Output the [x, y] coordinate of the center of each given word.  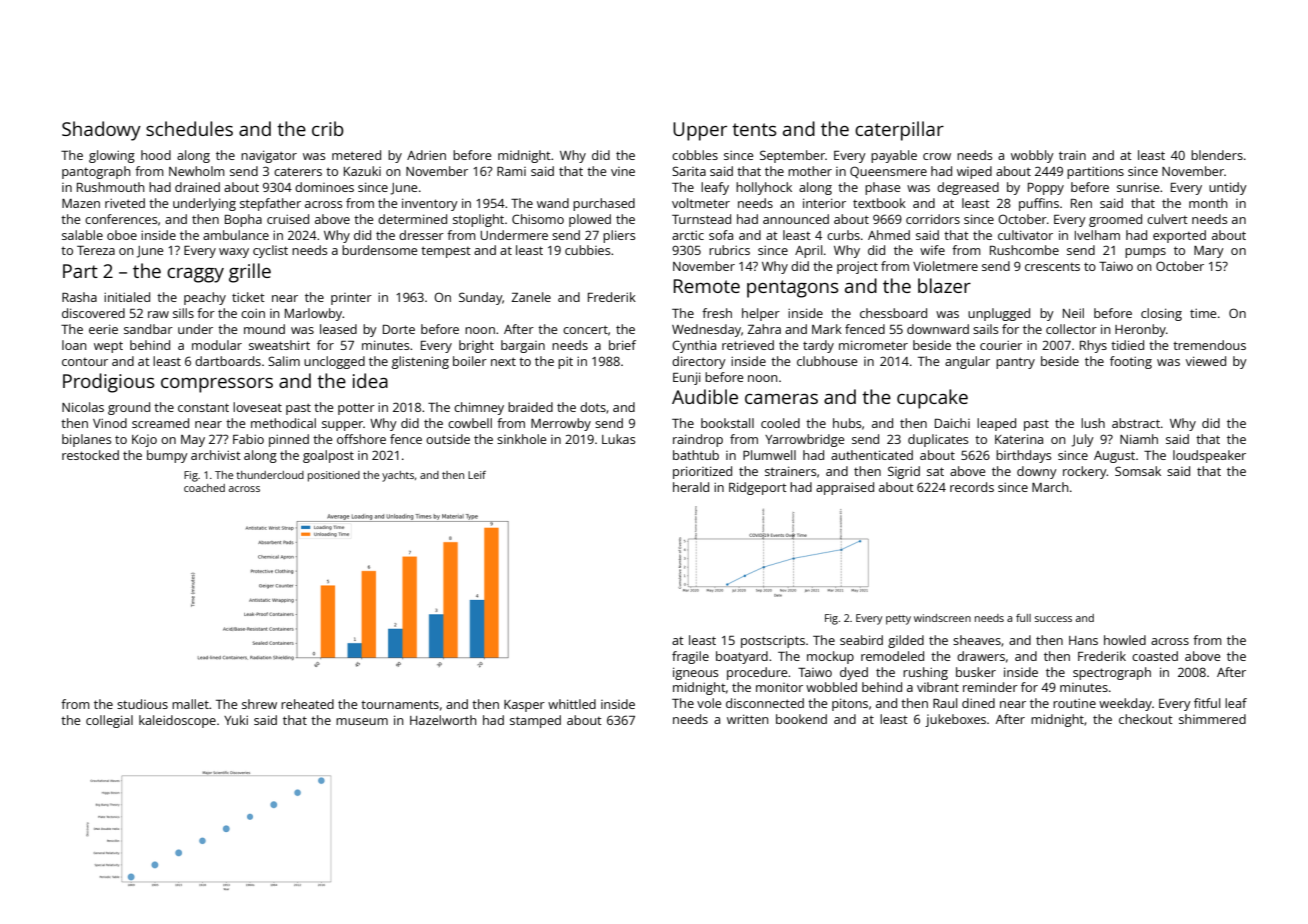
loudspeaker [1209, 456]
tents [754, 129]
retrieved [748, 345]
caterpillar [899, 131]
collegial [109, 721]
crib [328, 128]
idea [370, 380]
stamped [535, 721]
